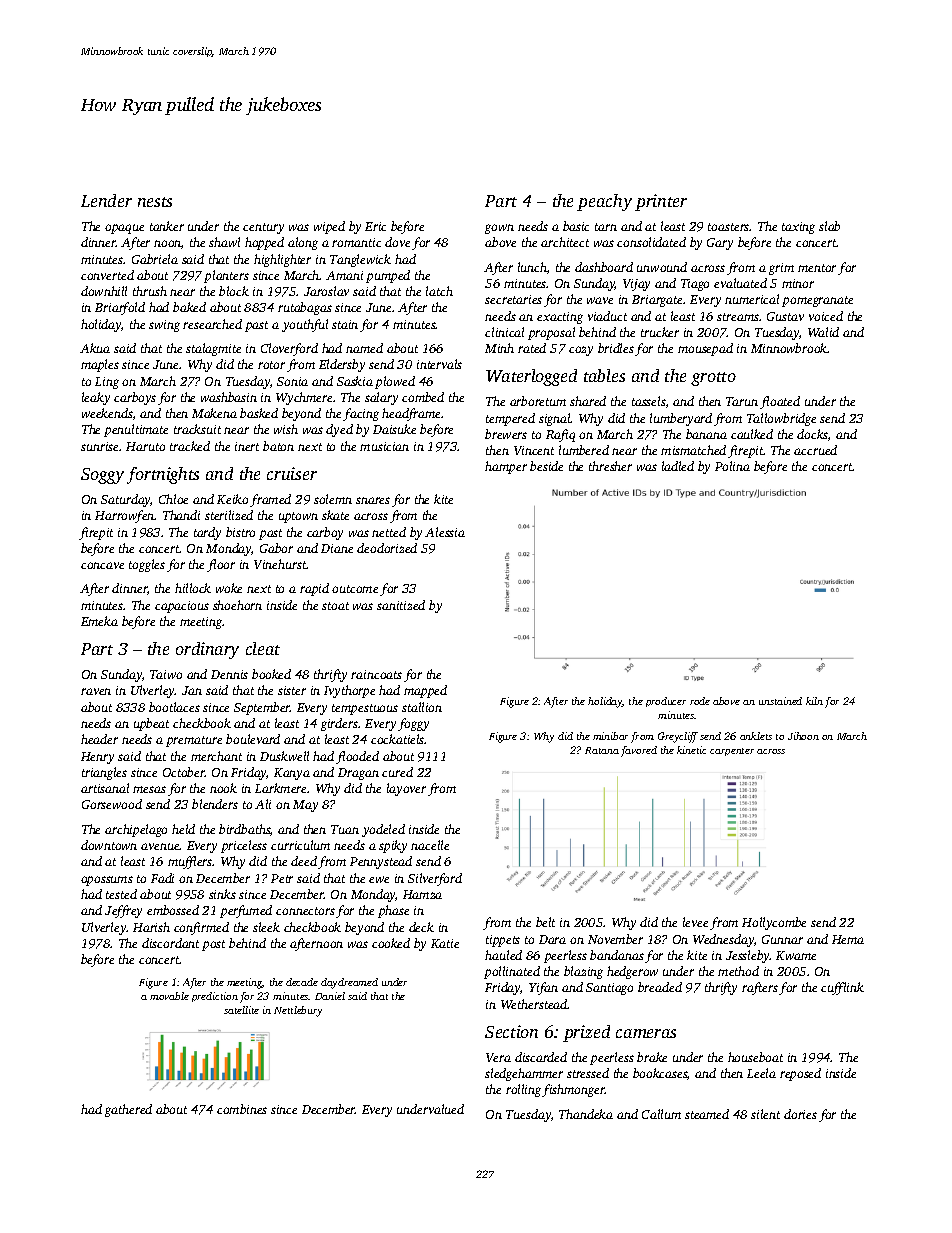 The width and height of the document is (952, 1233). What do you see at coordinates (707, 1114) in the document?
I see `steamed` at bounding box center [707, 1114].
